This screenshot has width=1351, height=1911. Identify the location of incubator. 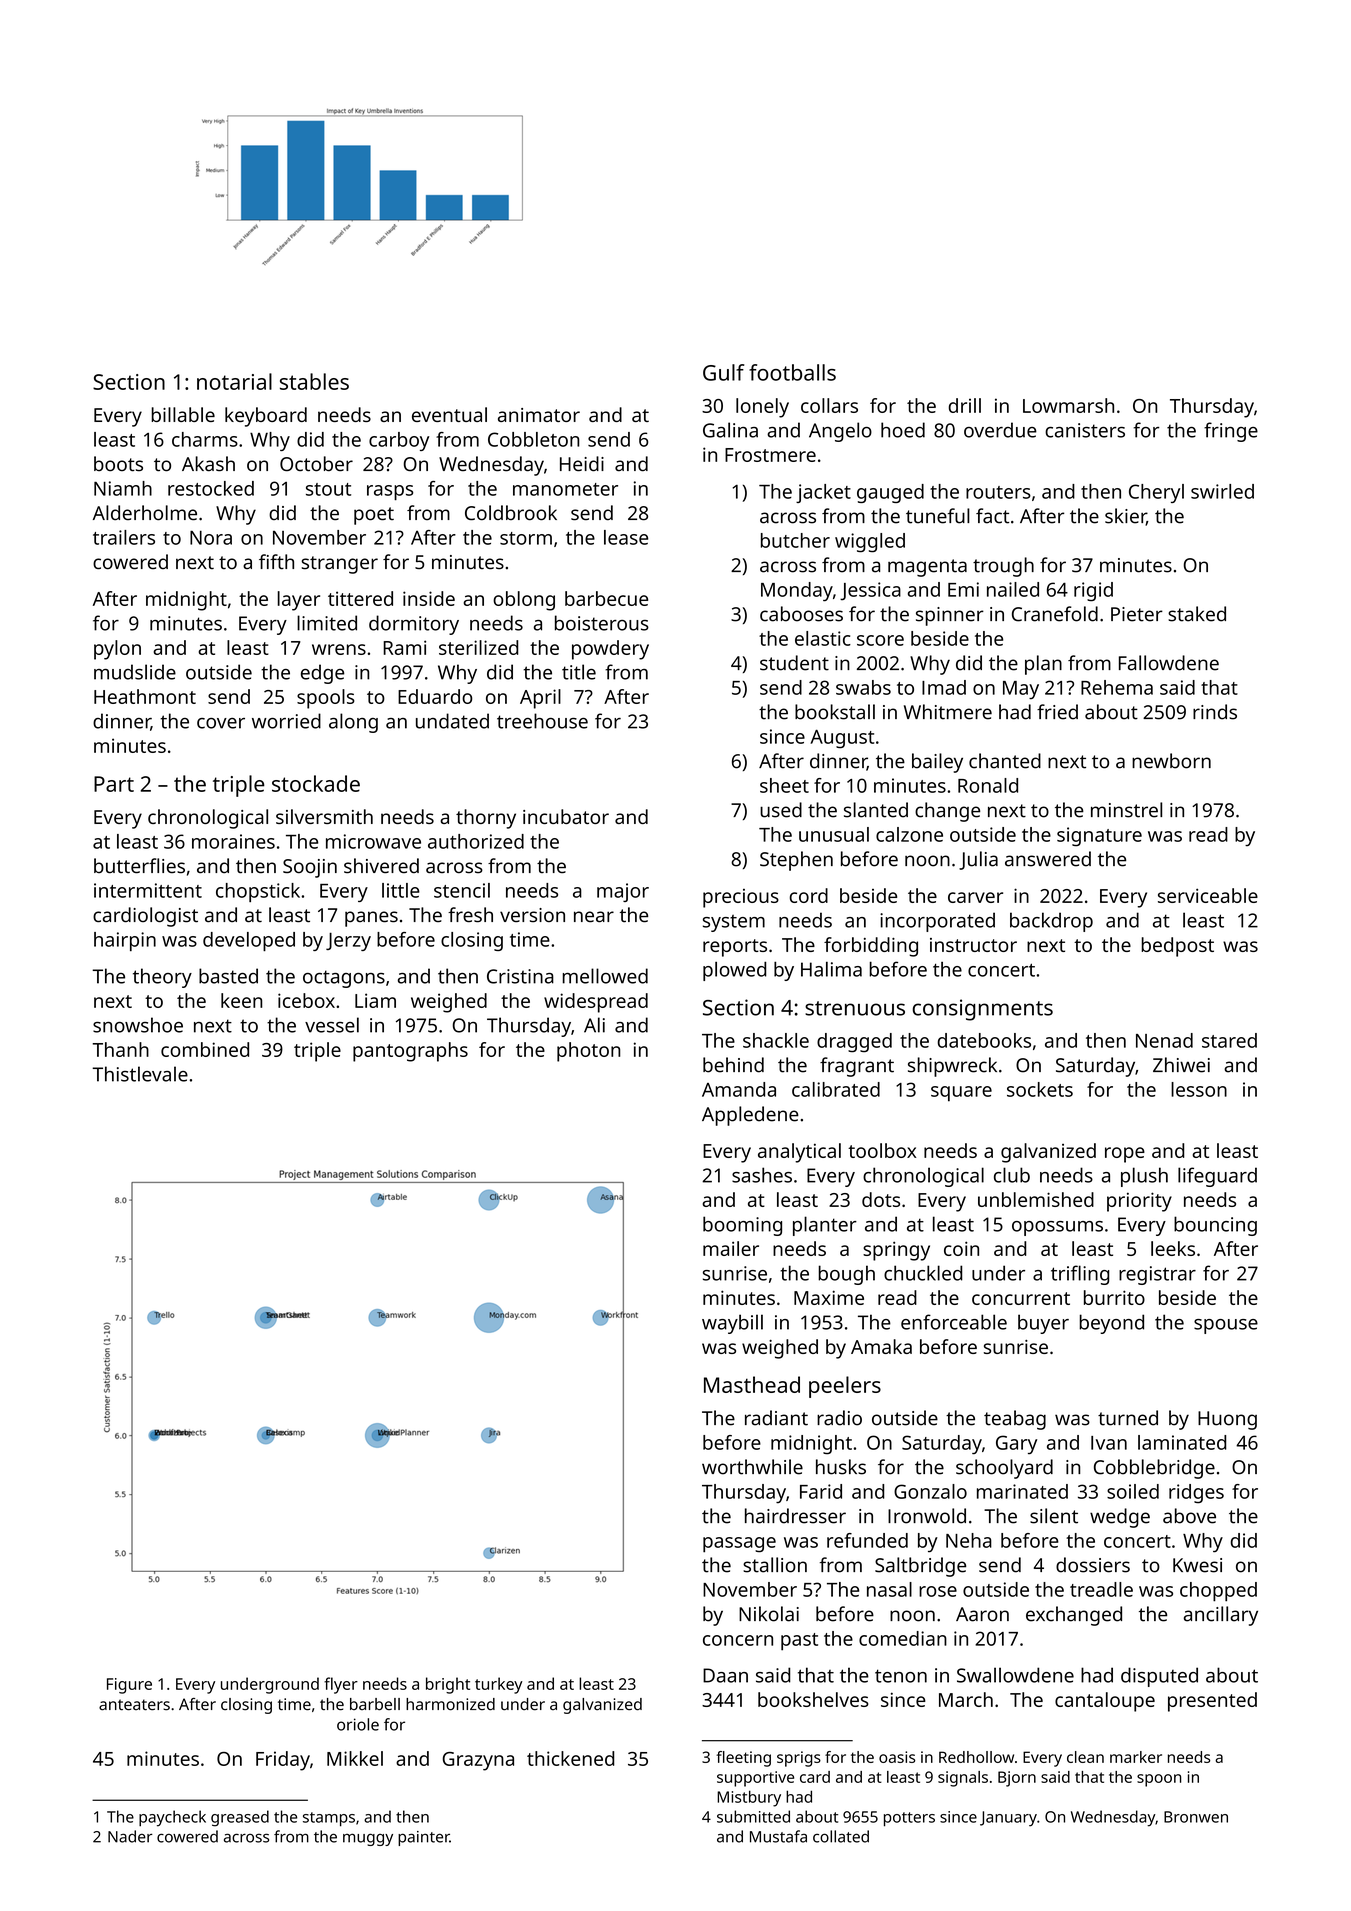
(566, 816).
